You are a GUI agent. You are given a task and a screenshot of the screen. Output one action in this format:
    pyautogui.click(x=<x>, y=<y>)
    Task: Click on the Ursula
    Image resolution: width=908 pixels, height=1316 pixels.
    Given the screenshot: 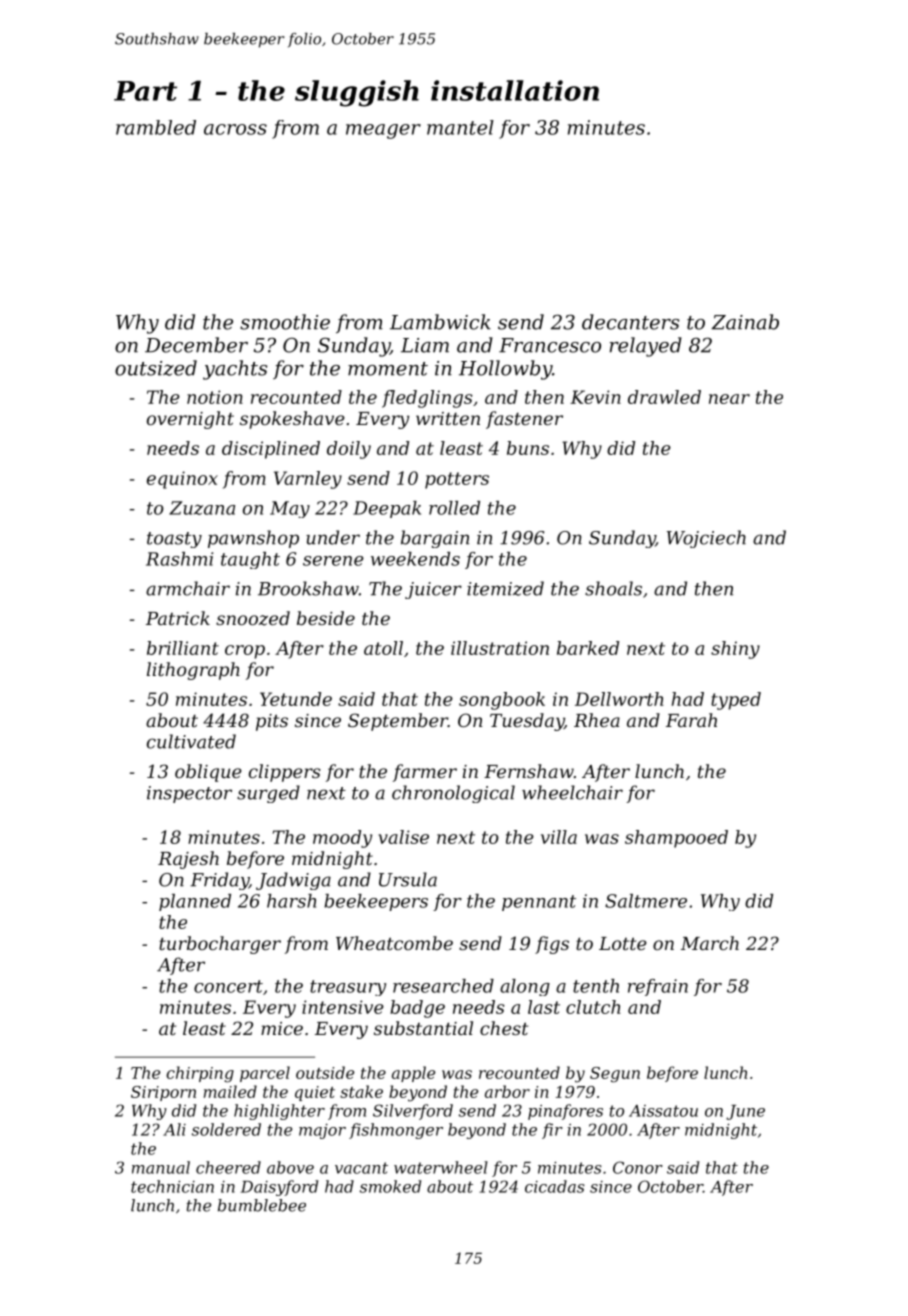 What is the action you would take?
    pyautogui.click(x=408, y=879)
